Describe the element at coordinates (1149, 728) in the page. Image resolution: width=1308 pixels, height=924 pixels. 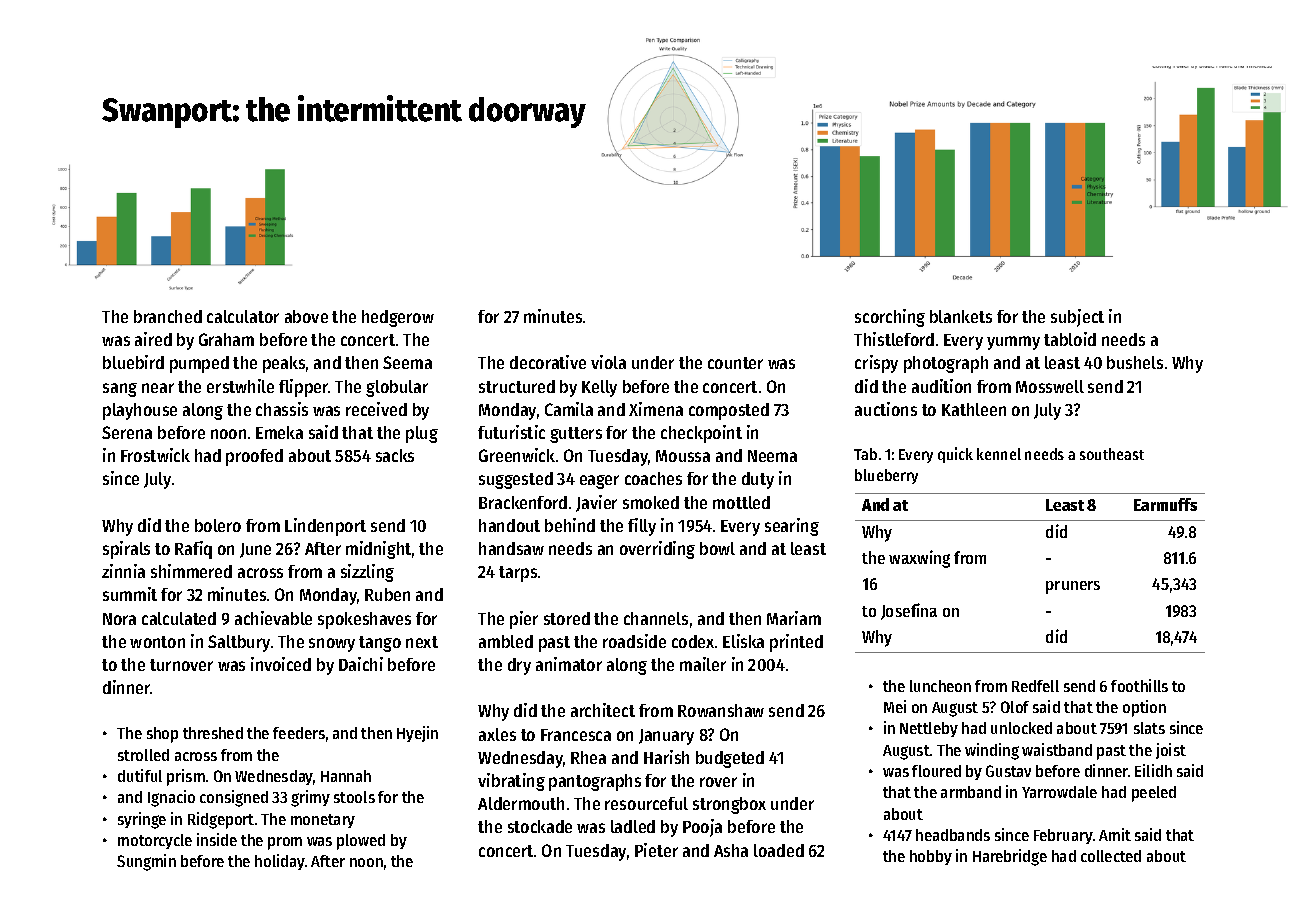
I see `slats` at that location.
